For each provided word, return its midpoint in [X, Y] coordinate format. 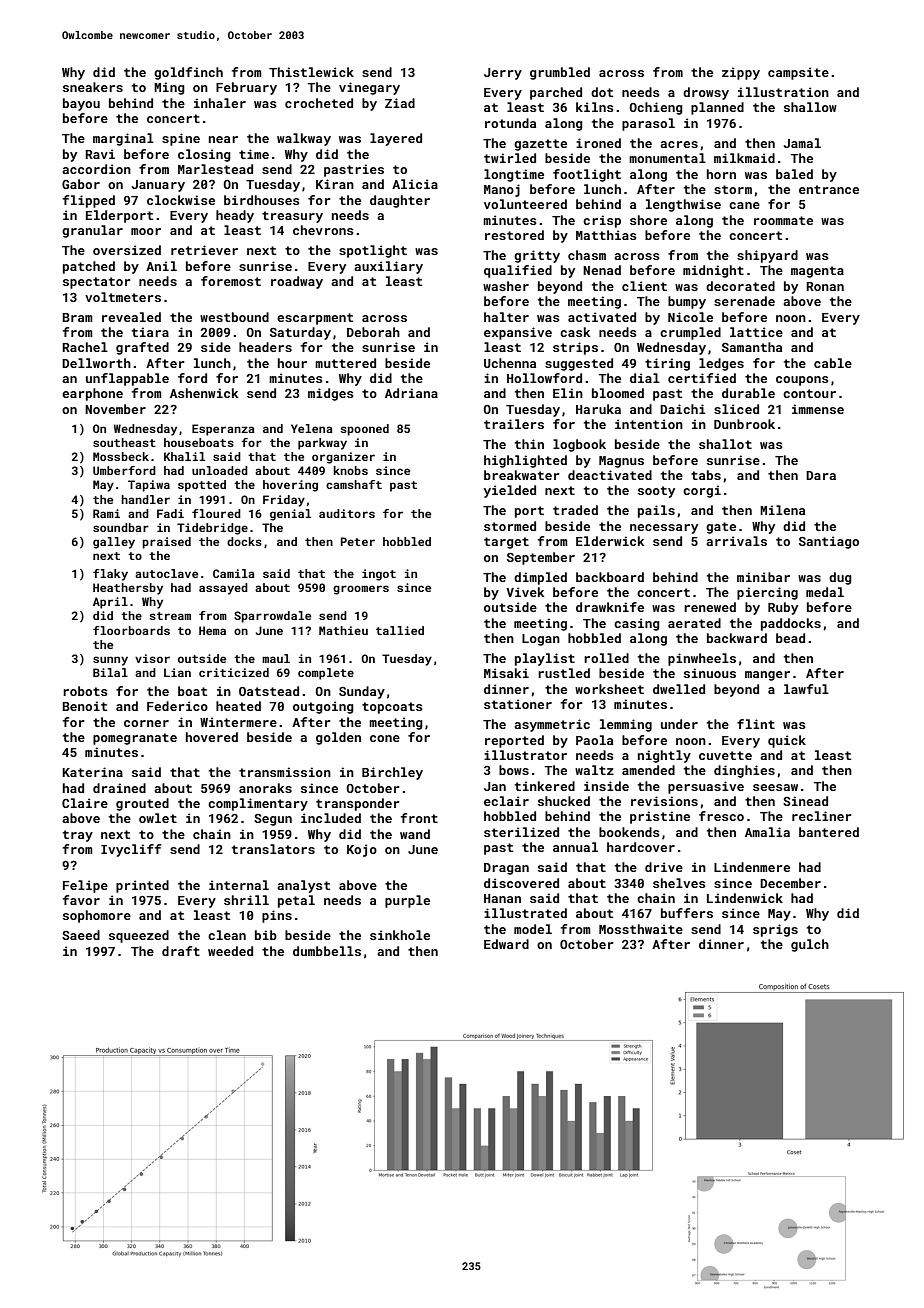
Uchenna [510, 363]
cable [833, 363]
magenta [817, 272]
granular [92, 231]
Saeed [81, 935]
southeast [124, 442]
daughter [400, 201]
